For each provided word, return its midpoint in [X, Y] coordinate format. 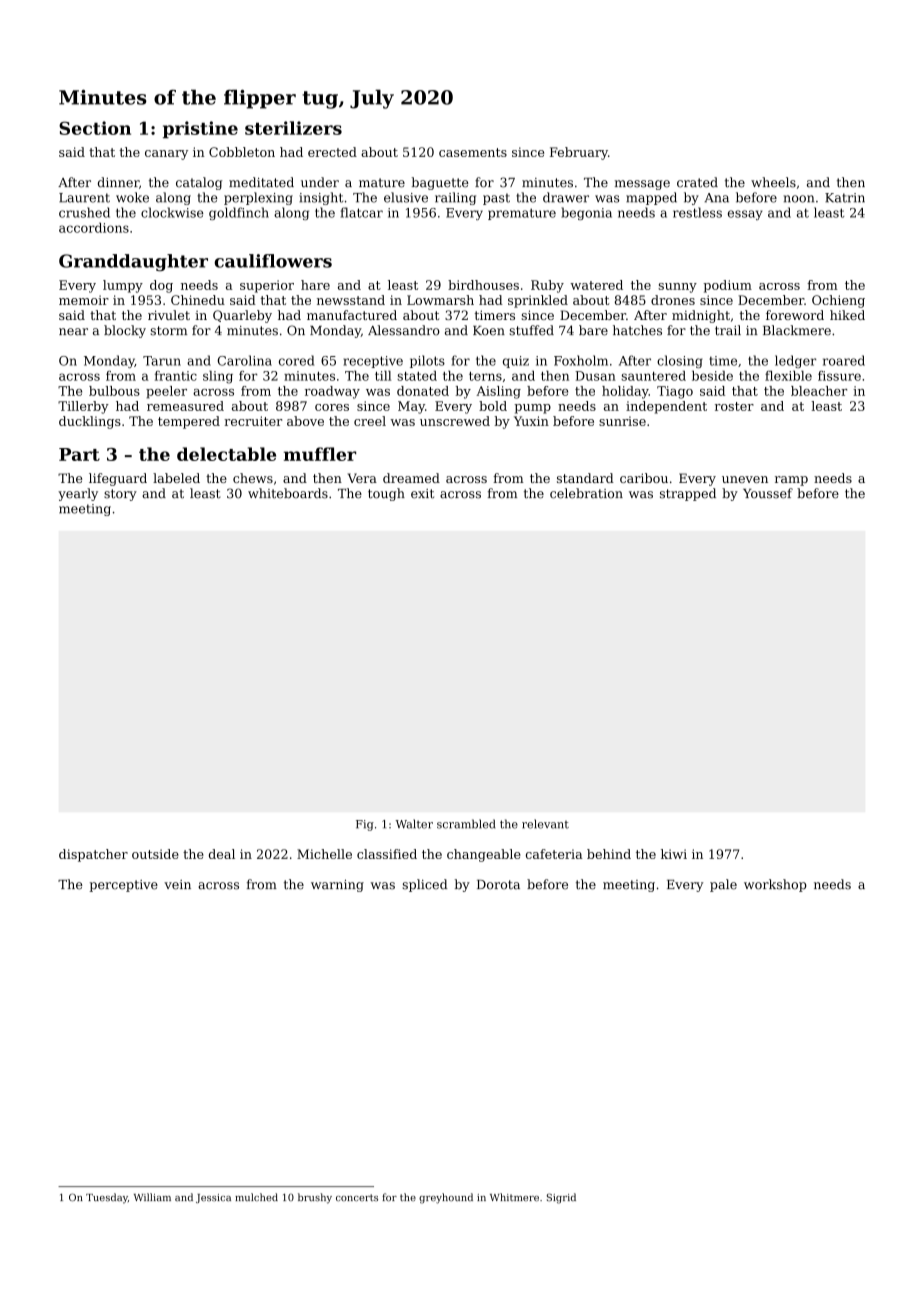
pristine [200, 130]
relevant [545, 824]
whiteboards [288, 493]
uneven [745, 479]
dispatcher [93, 855]
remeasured [185, 406]
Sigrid [561, 1198]
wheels [773, 182]
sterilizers [293, 128]
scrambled [466, 824]
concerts [357, 1197]
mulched [256, 1197]
